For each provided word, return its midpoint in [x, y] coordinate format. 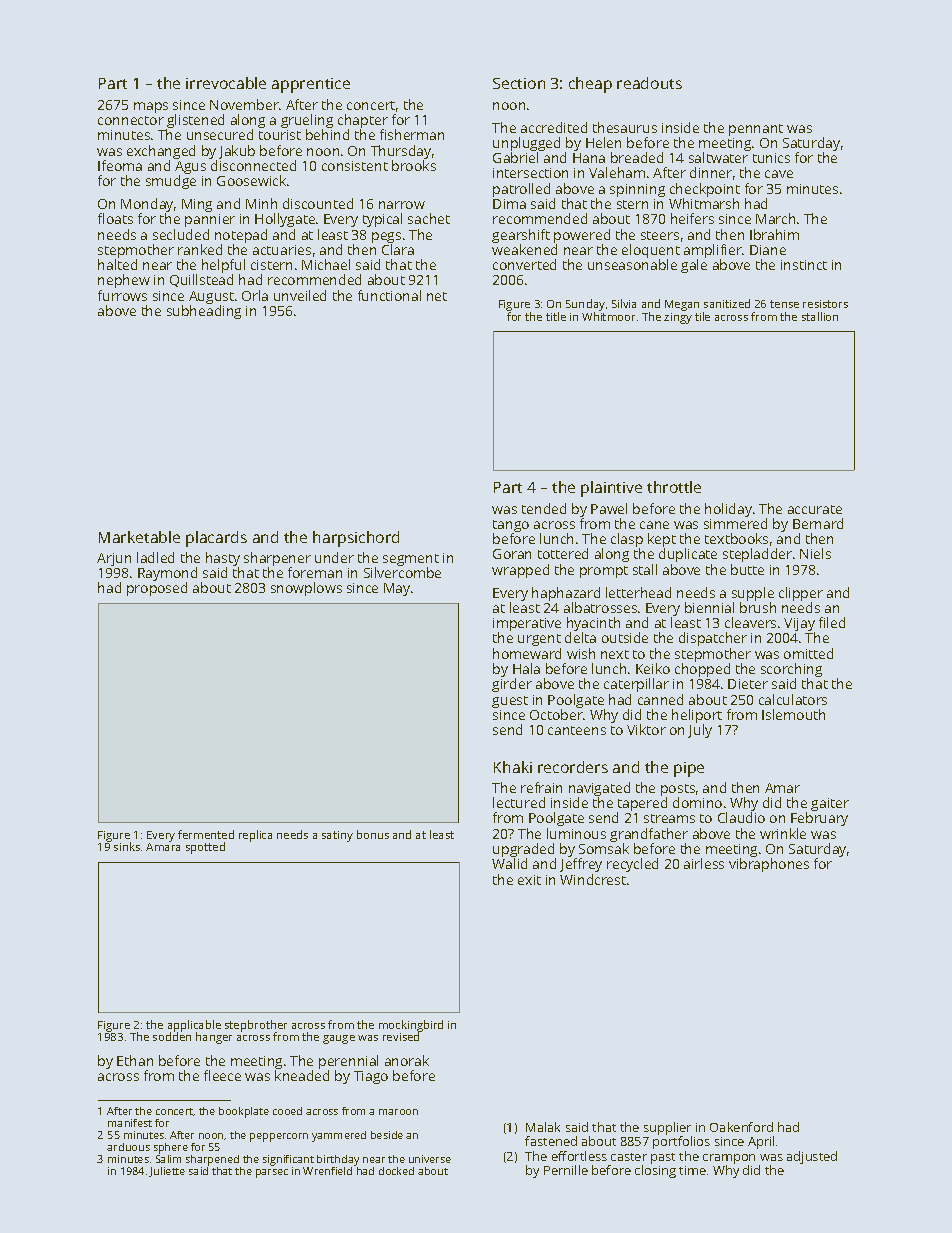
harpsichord [356, 539]
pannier [210, 220]
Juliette [167, 1172]
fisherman [412, 134]
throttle [674, 487]
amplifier [713, 251]
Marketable [139, 537]
